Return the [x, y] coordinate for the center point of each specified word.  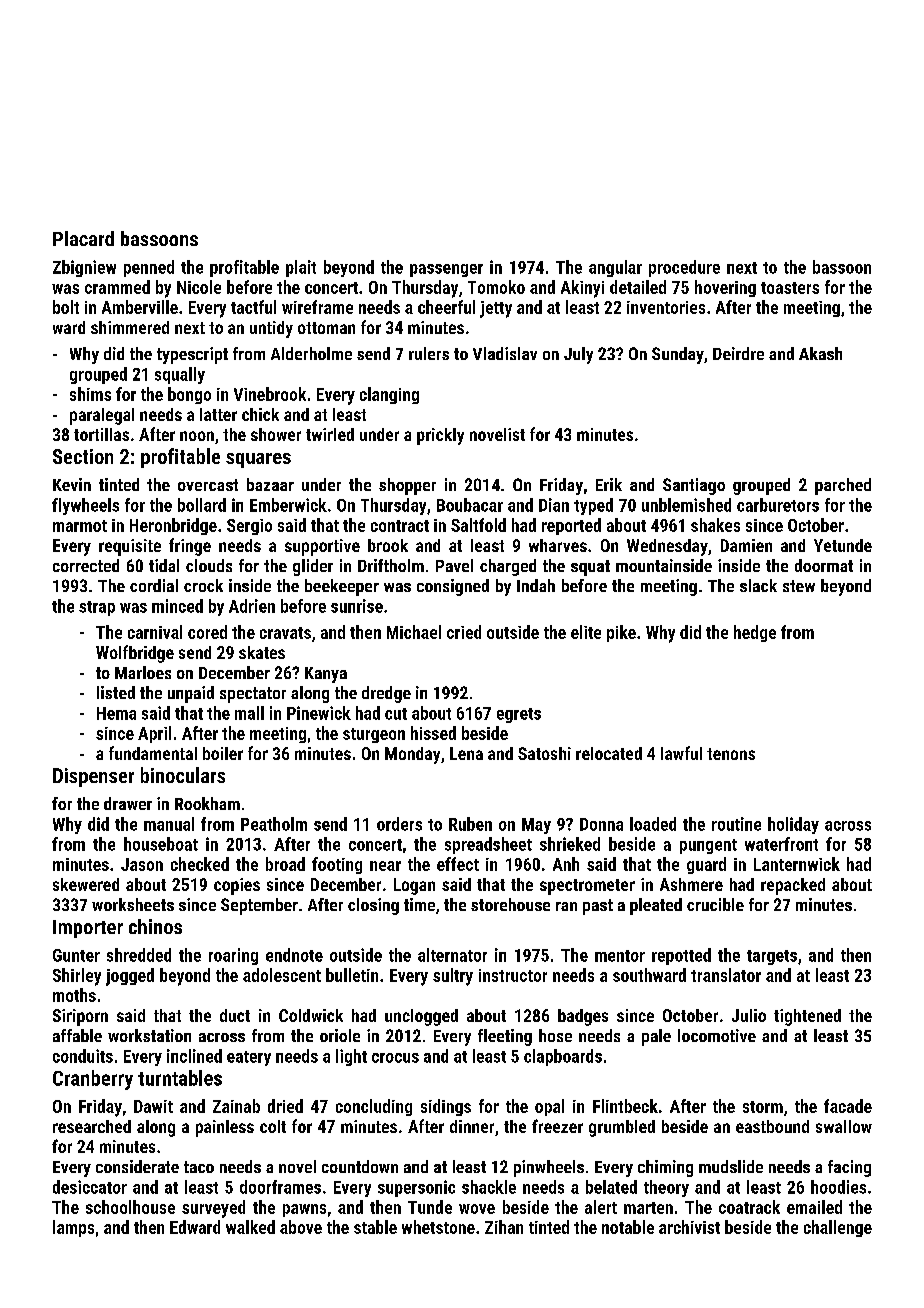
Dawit [153, 1106]
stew [799, 586]
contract [400, 526]
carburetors [778, 505]
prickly [440, 436]
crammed [117, 287]
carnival [155, 632]
